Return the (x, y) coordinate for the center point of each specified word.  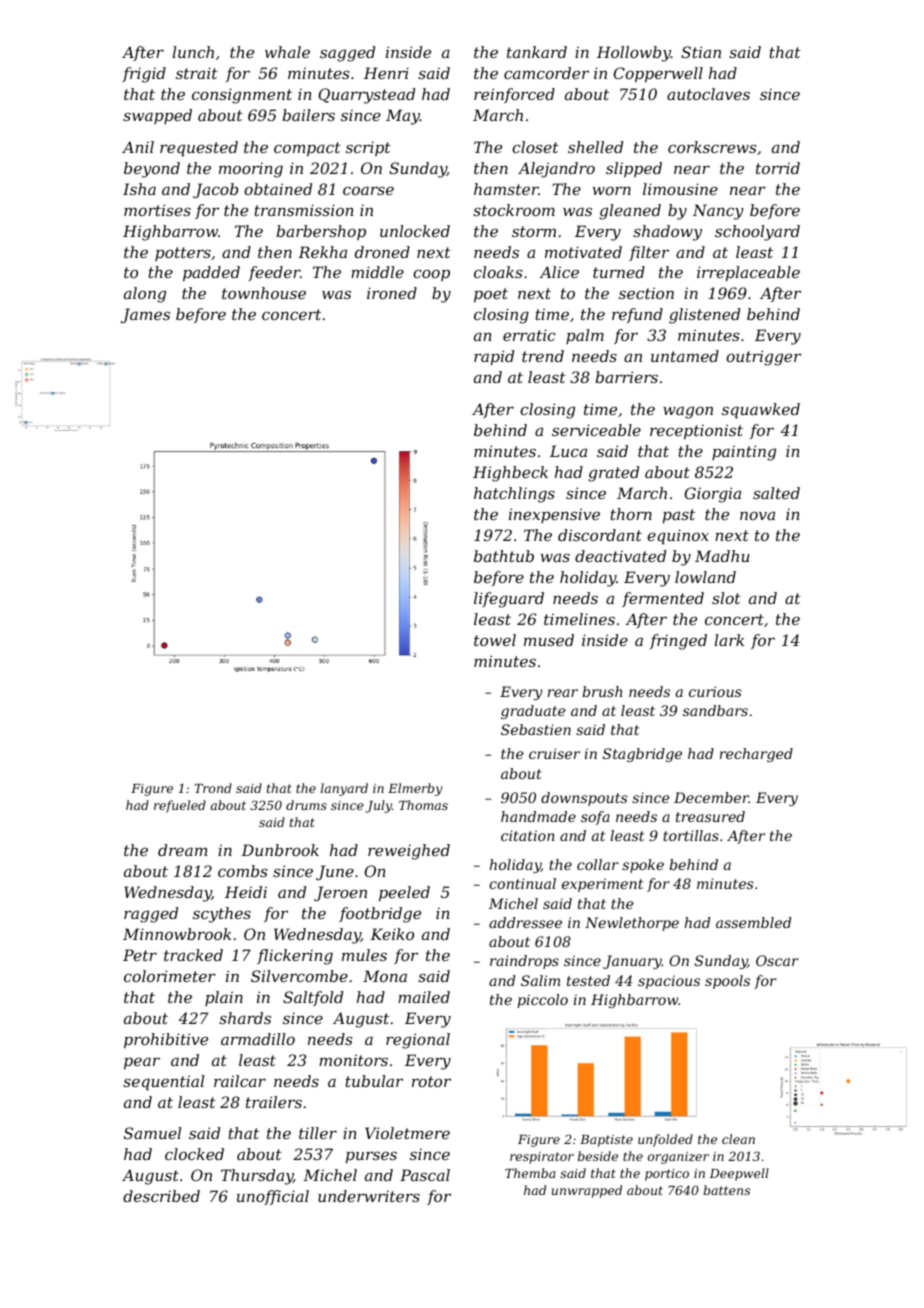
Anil (138, 147)
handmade (538, 816)
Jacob (215, 190)
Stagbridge (642, 755)
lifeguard (509, 600)
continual (522, 883)
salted (776, 493)
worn (612, 190)
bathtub (504, 556)
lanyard (344, 789)
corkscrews (712, 147)
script (368, 149)
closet (535, 147)
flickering (295, 957)
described (161, 1196)
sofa (595, 818)
